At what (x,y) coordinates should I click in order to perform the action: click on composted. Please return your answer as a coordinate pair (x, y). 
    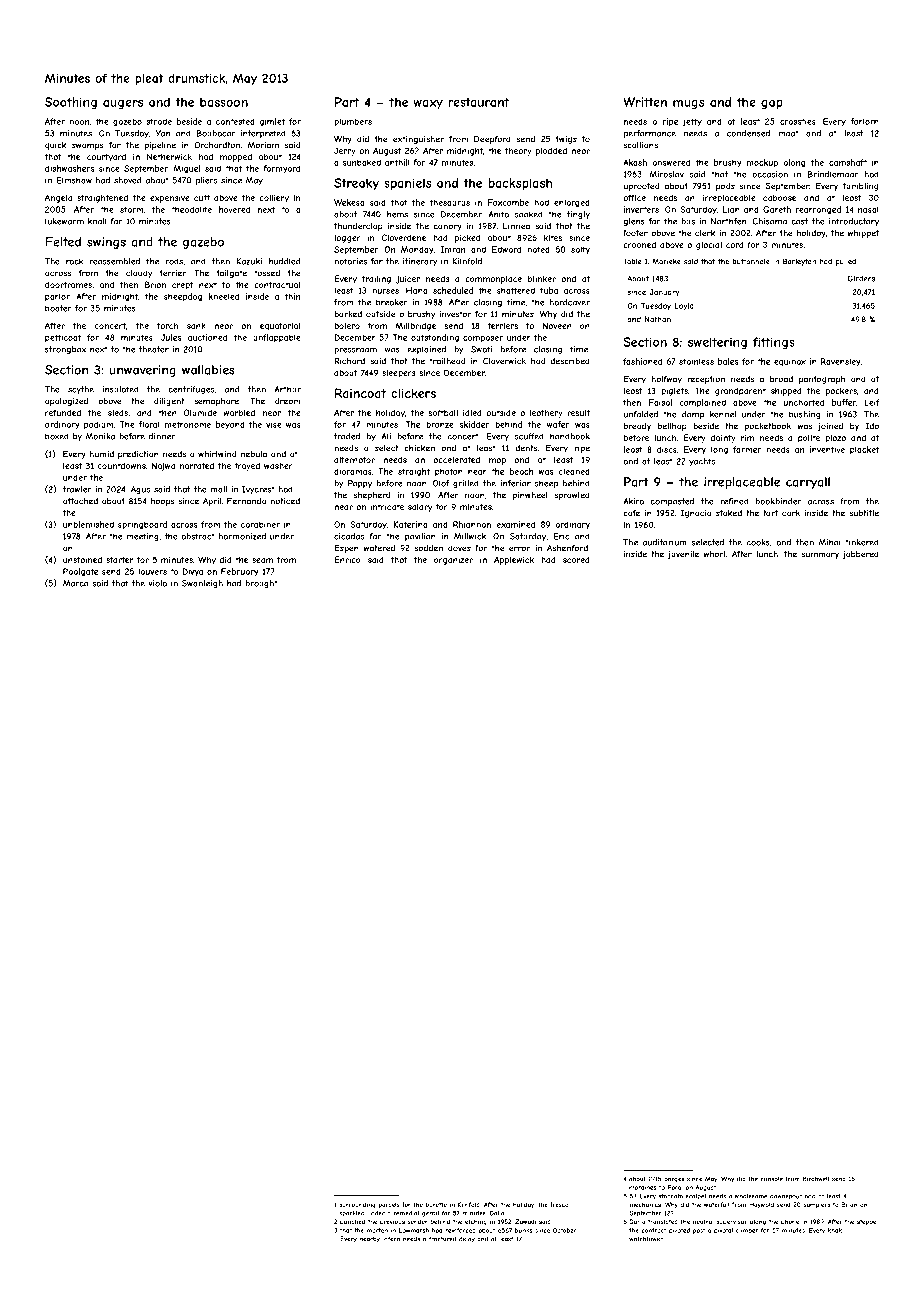
    Looking at the image, I should click on (672, 502).
